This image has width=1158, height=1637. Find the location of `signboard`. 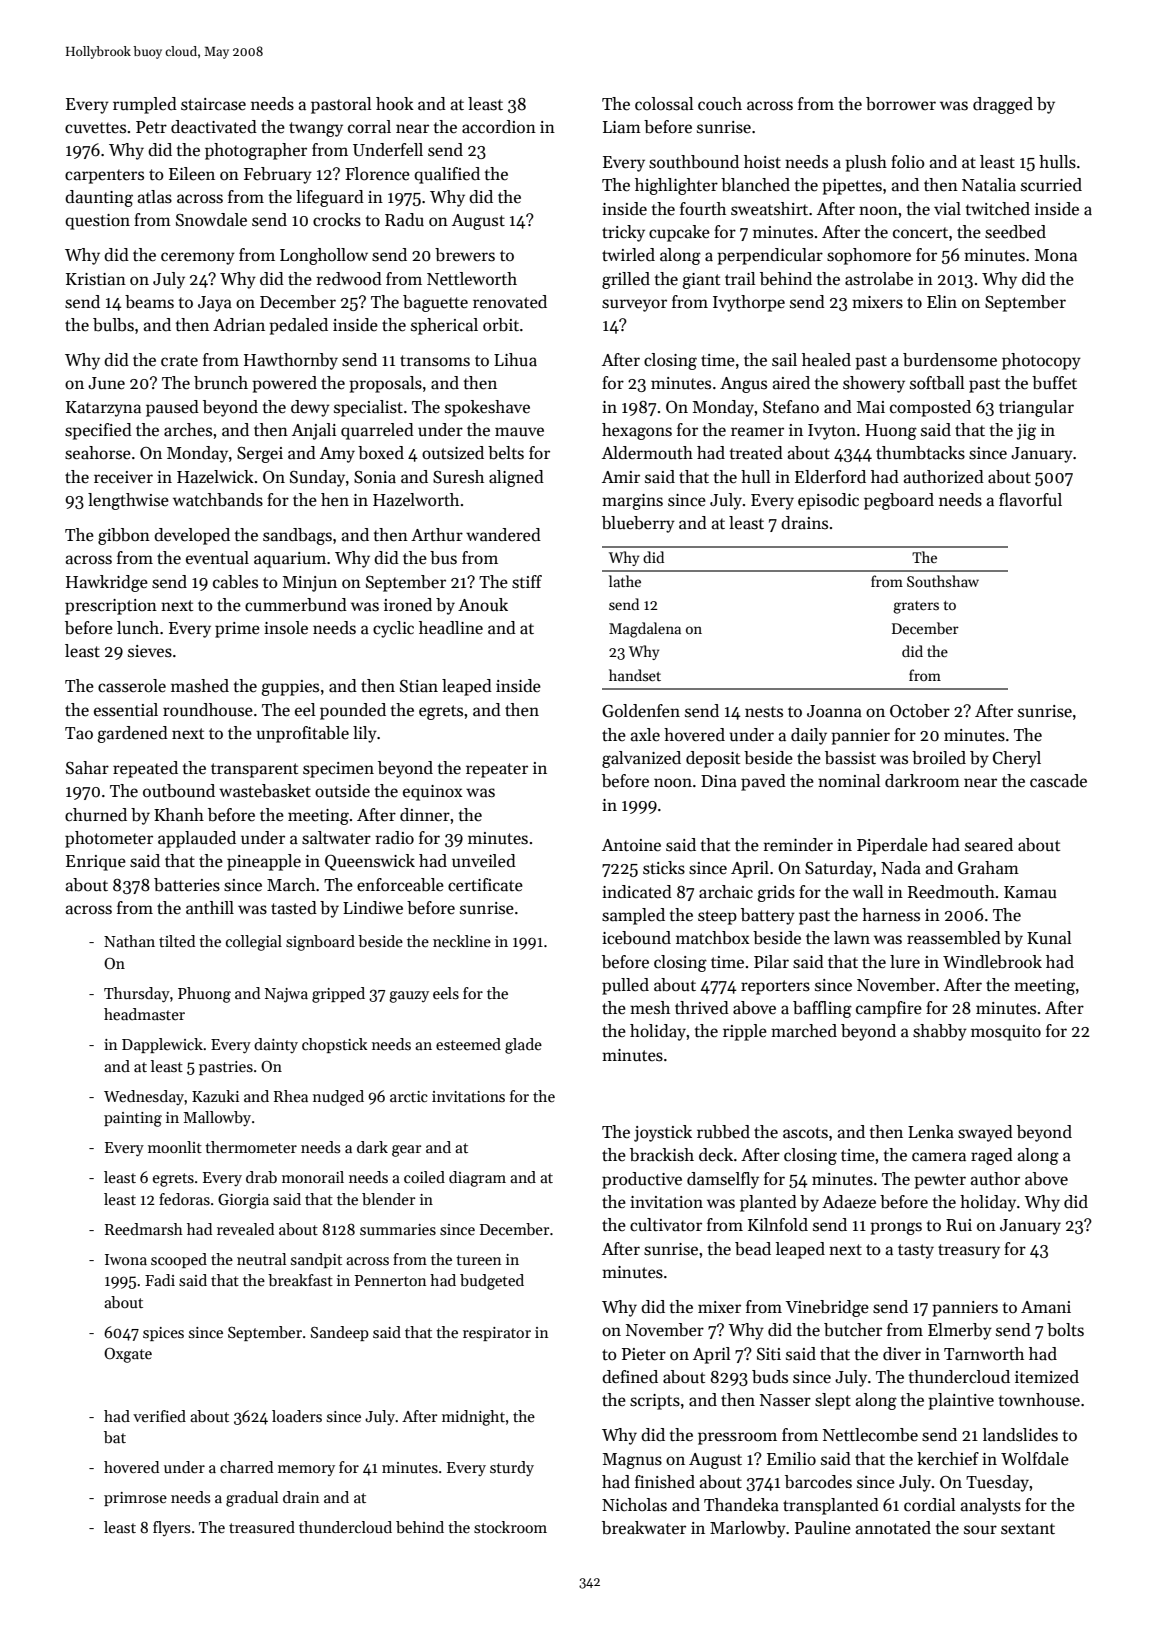

signboard is located at coordinates (320, 943).
